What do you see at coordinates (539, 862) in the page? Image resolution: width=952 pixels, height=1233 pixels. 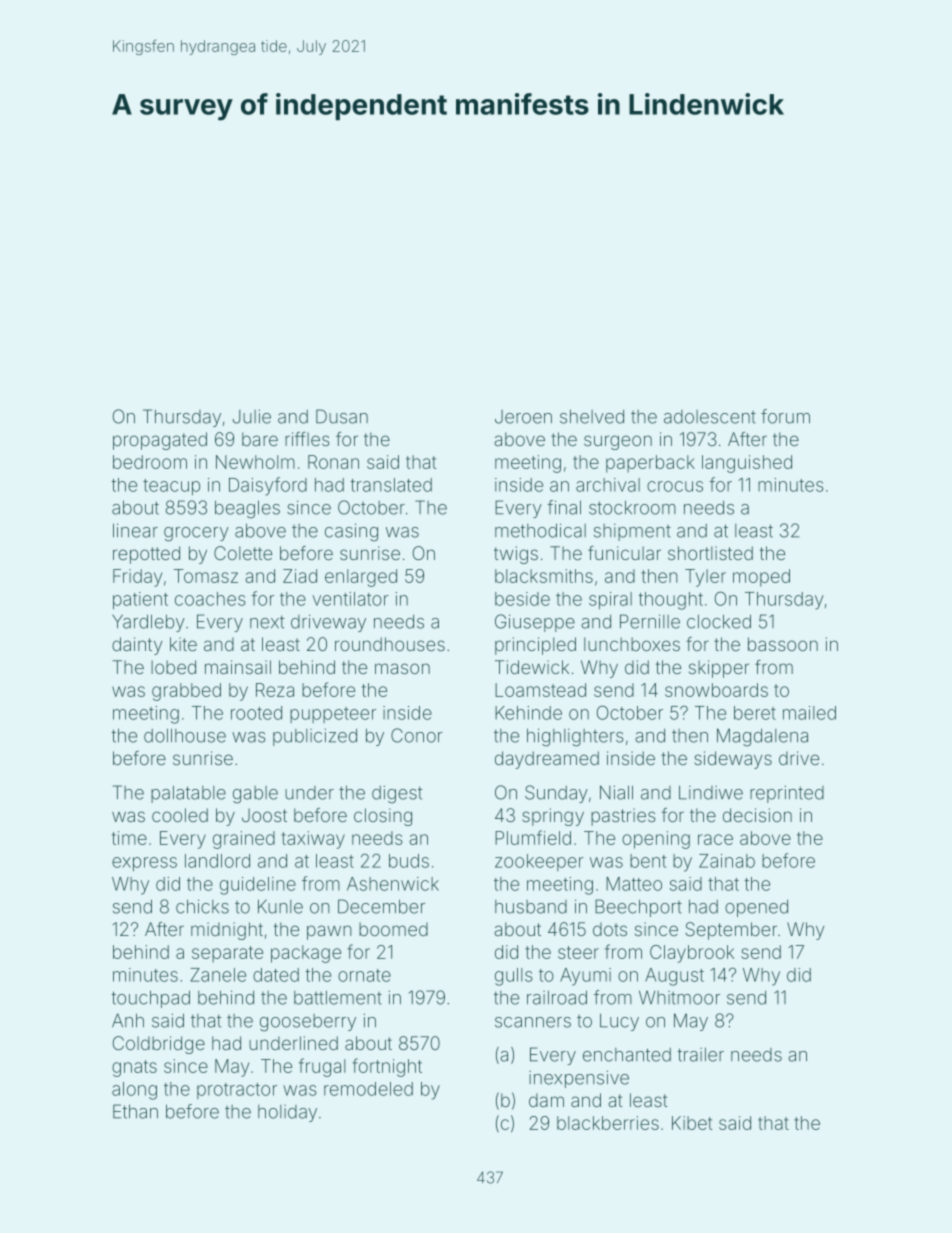 I see `zookeeper` at bounding box center [539, 862].
